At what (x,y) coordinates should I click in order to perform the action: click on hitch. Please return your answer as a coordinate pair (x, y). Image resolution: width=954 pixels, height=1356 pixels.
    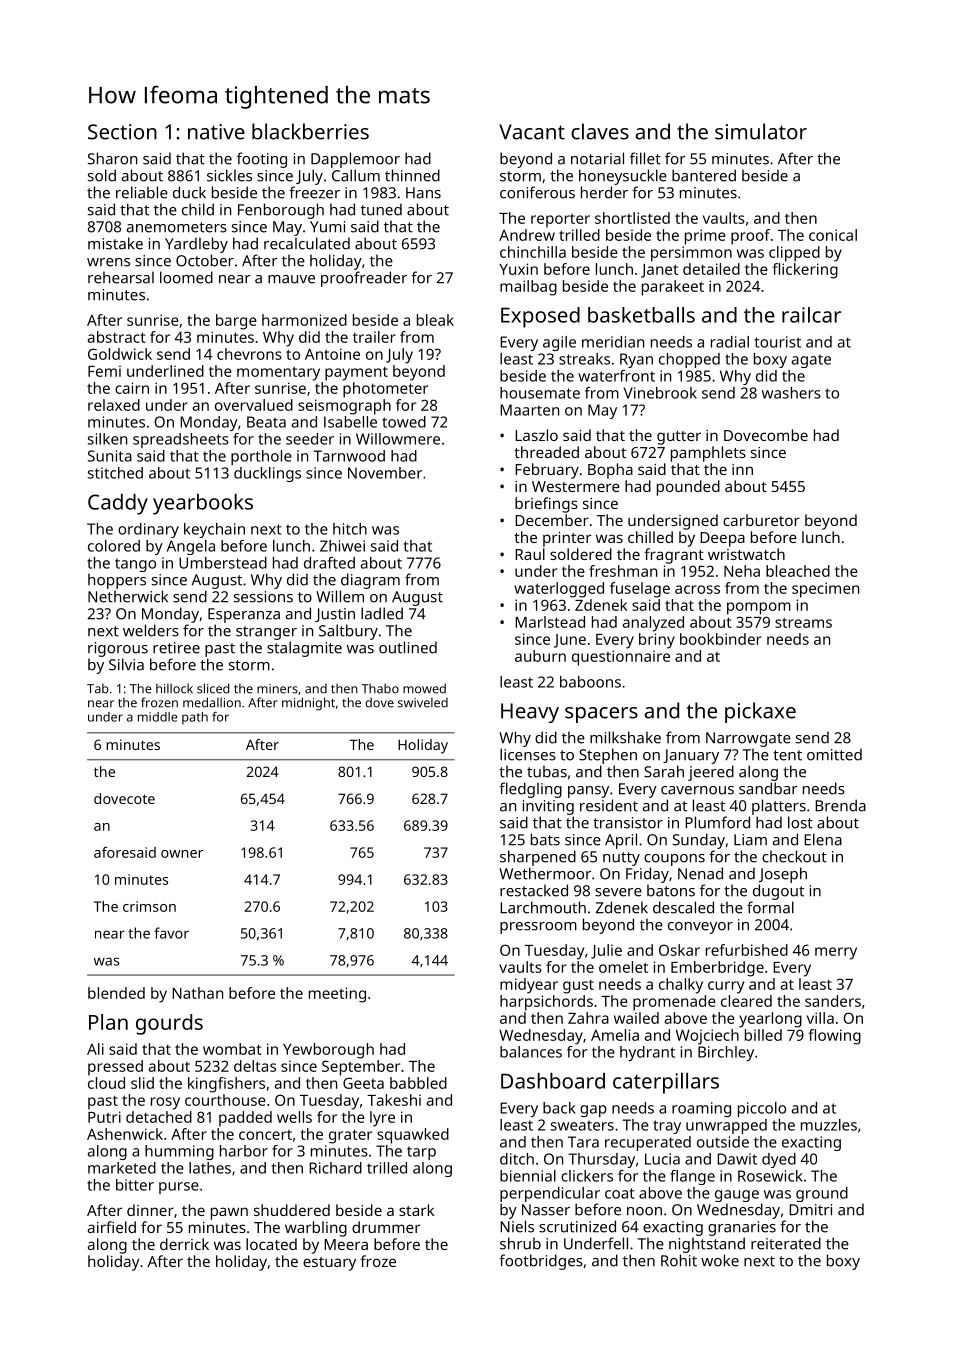
    Looking at the image, I should click on (350, 529).
